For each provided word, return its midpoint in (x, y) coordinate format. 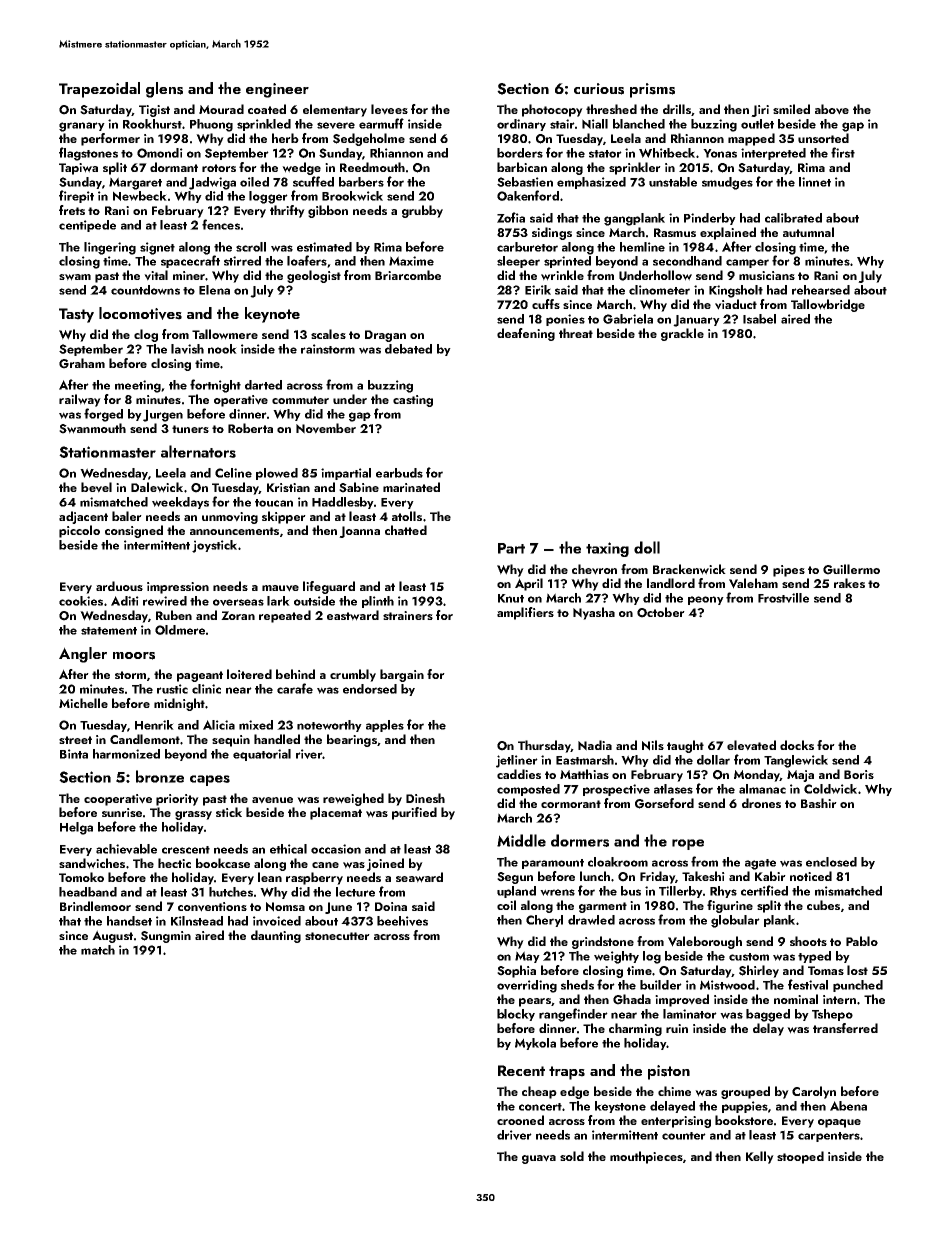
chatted (406, 530)
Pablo (862, 941)
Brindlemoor (95, 906)
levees (389, 109)
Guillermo (851, 569)
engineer (277, 90)
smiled (791, 109)
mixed (256, 725)
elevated (751, 745)
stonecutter (337, 936)
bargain (402, 675)
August (112, 936)
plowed (277, 474)
